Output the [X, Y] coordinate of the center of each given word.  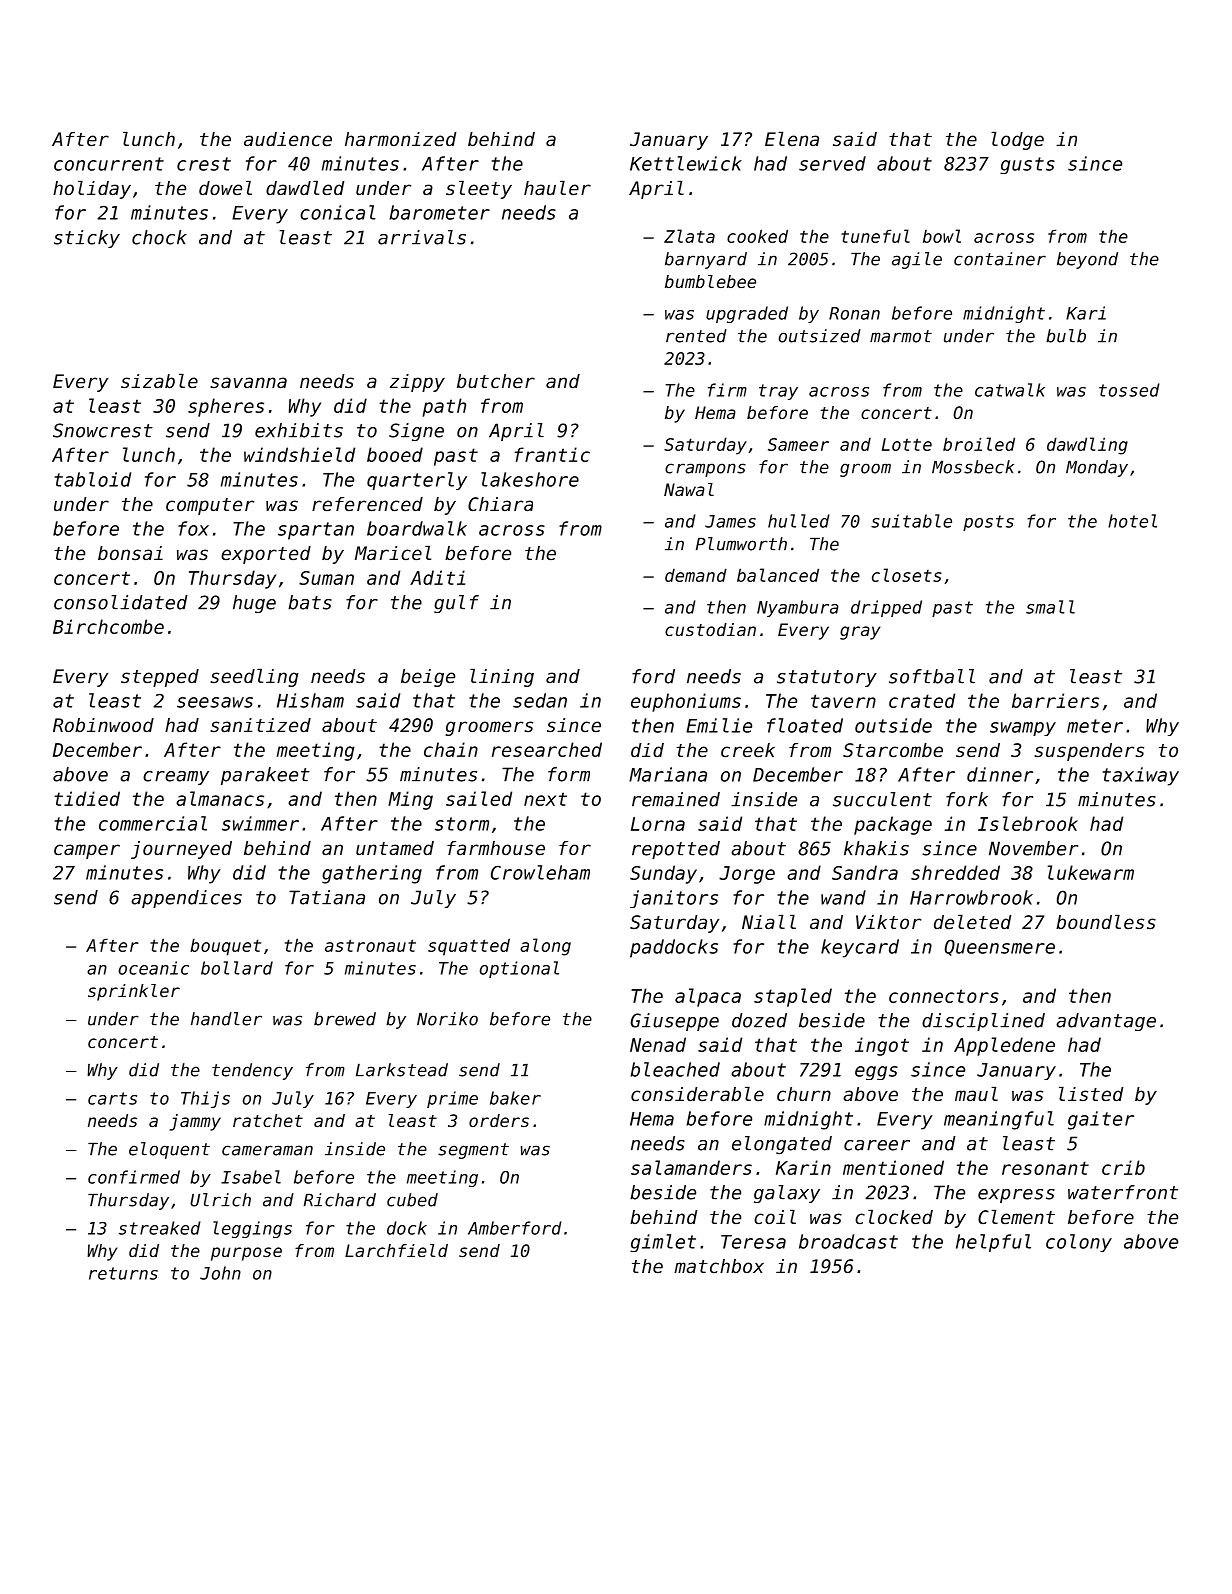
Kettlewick [686, 163]
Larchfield [396, 1250]
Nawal [689, 489]
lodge [1017, 141]
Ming [410, 800]
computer [210, 506]
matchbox [719, 1266]
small [1050, 607]
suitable [911, 521]
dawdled [305, 188]
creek [748, 750]
